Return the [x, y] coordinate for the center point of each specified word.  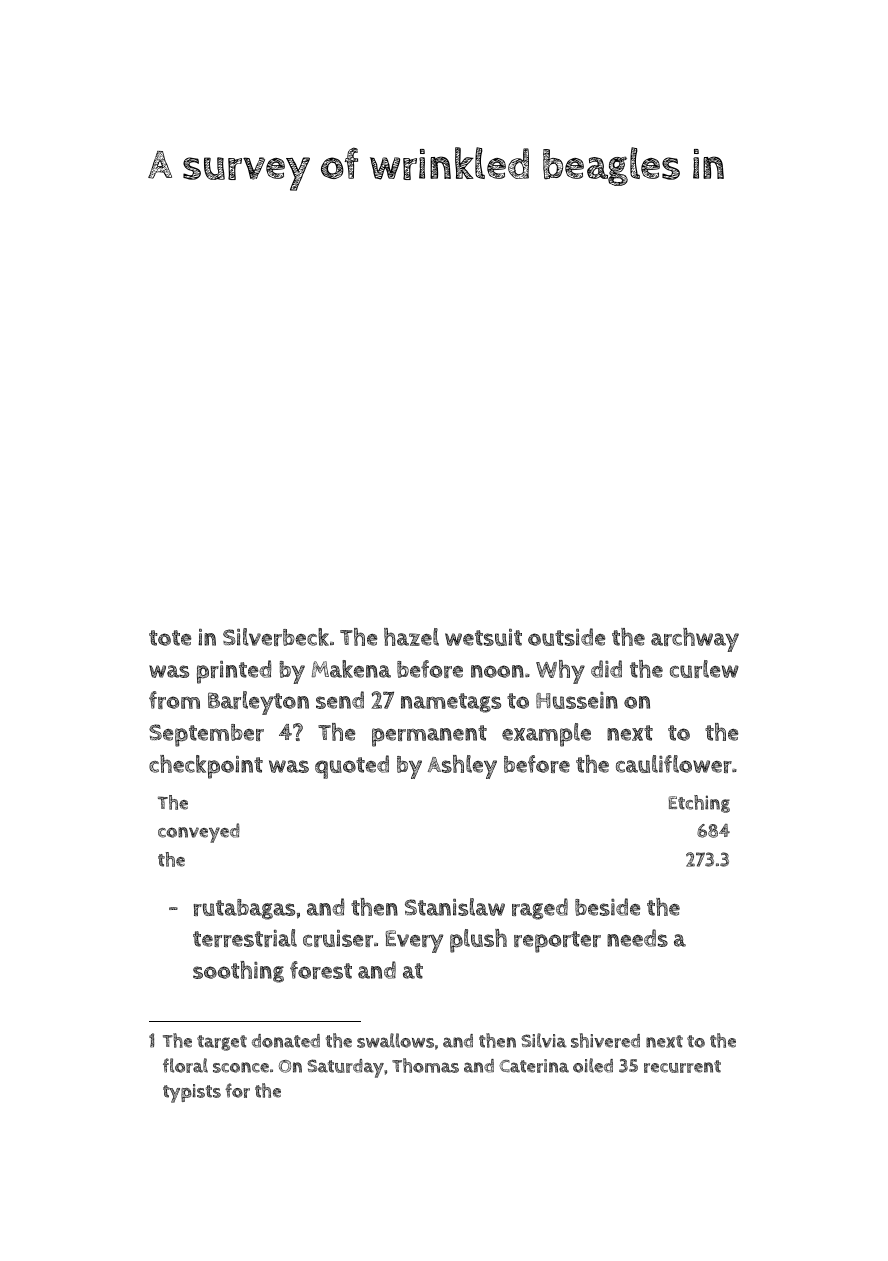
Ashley [462, 767]
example [546, 735]
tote [170, 638]
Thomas [425, 1065]
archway [695, 640]
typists [192, 1093]
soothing [238, 972]
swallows [395, 1040]
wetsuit [483, 637]
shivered [605, 1040]
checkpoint [206, 767]
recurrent [682, 1066]
